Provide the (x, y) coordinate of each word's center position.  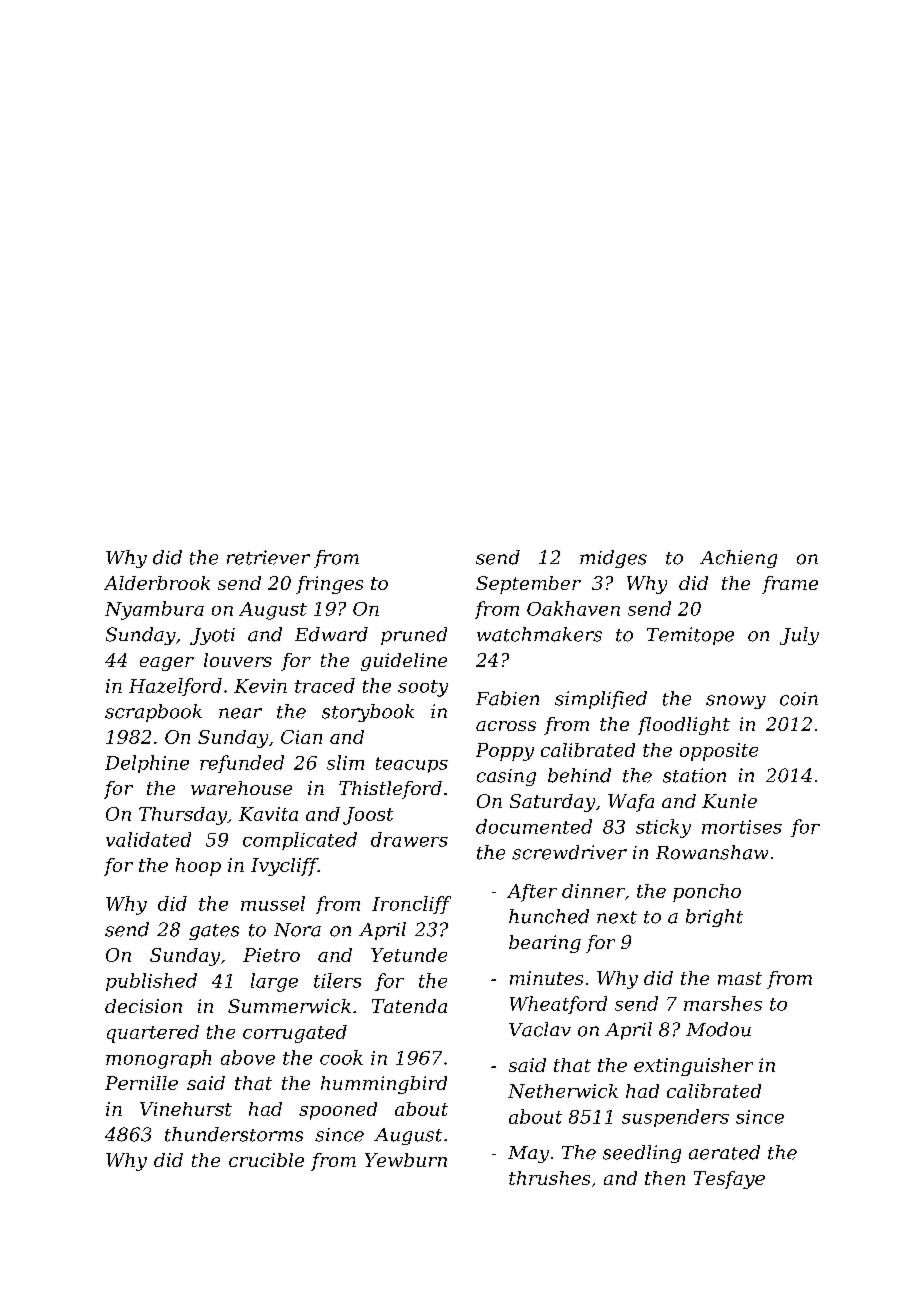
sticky (663, 828)
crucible (266, 1160)
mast (740, 978)
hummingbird (384, 1085)
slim (345, 762)
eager (167, 664)
